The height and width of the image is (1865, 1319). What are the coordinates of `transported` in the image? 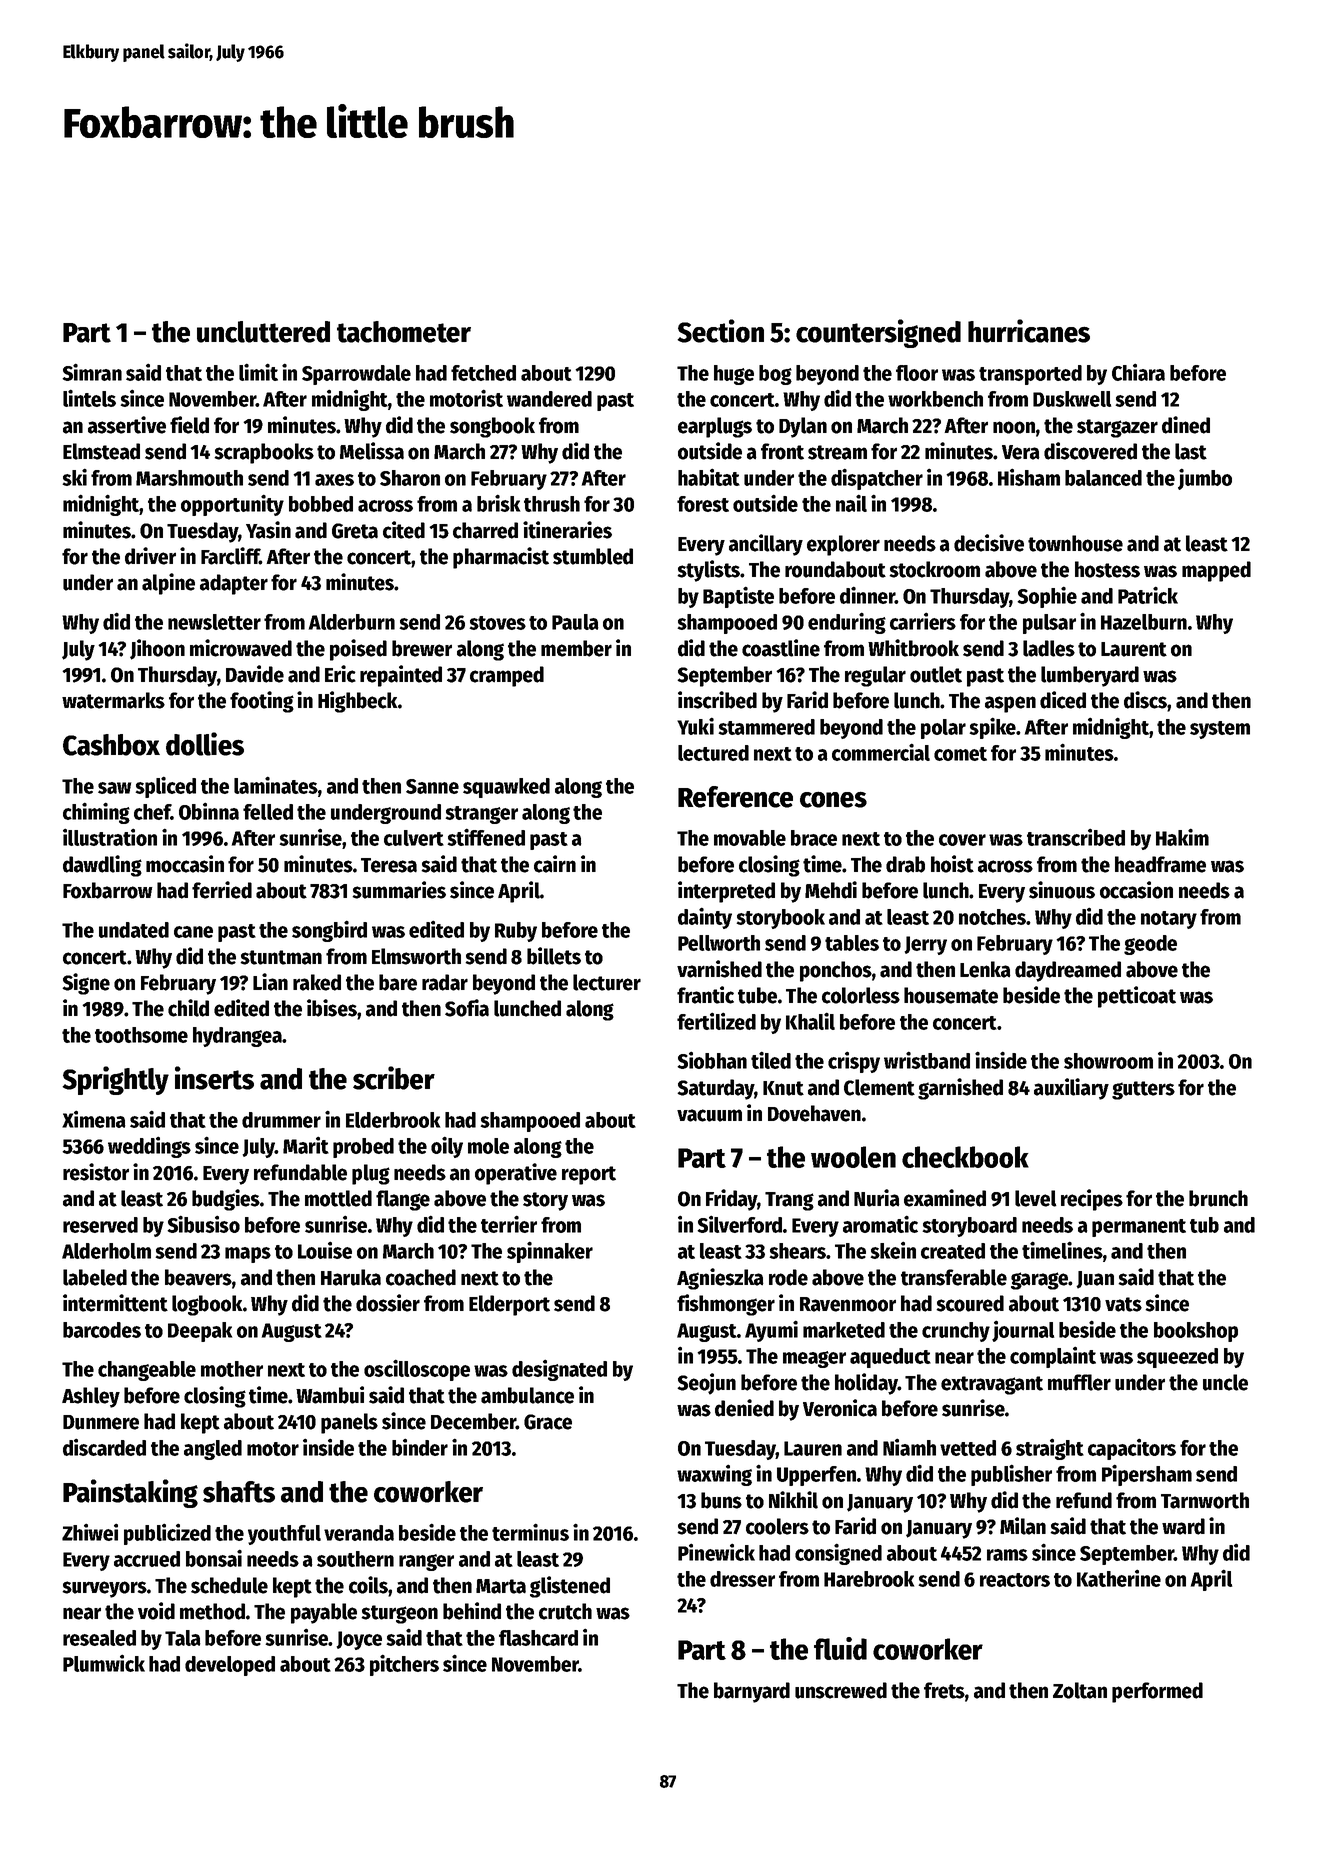 It's located at (1030, 375).
